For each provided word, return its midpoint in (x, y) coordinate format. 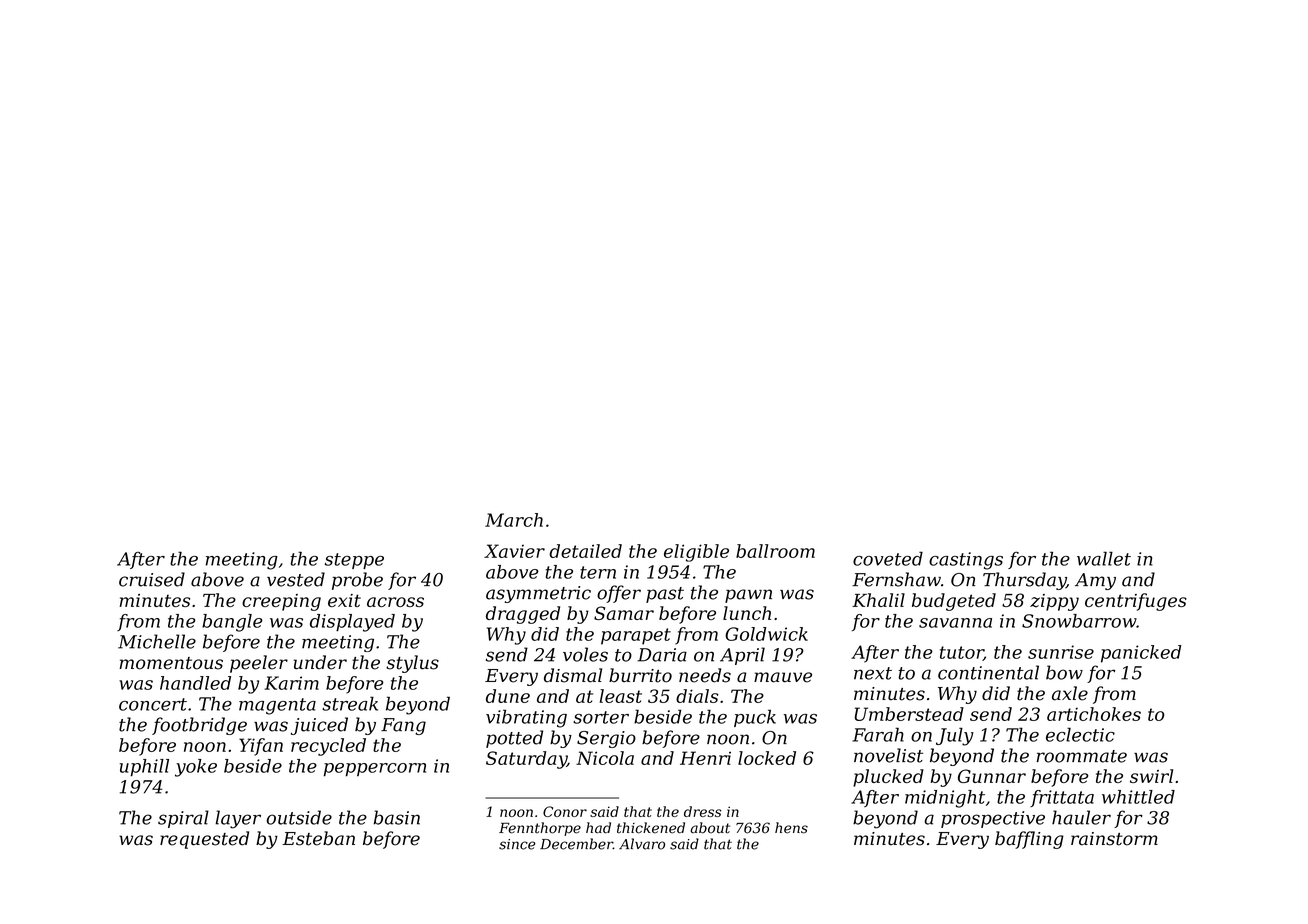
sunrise (1061, 652)
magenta (277, 706)
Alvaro (642, 844)
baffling (1029, 840)
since (517, 844)
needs (705, 675)
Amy (1095, 581)
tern (598, 572)
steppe (354, 561)
